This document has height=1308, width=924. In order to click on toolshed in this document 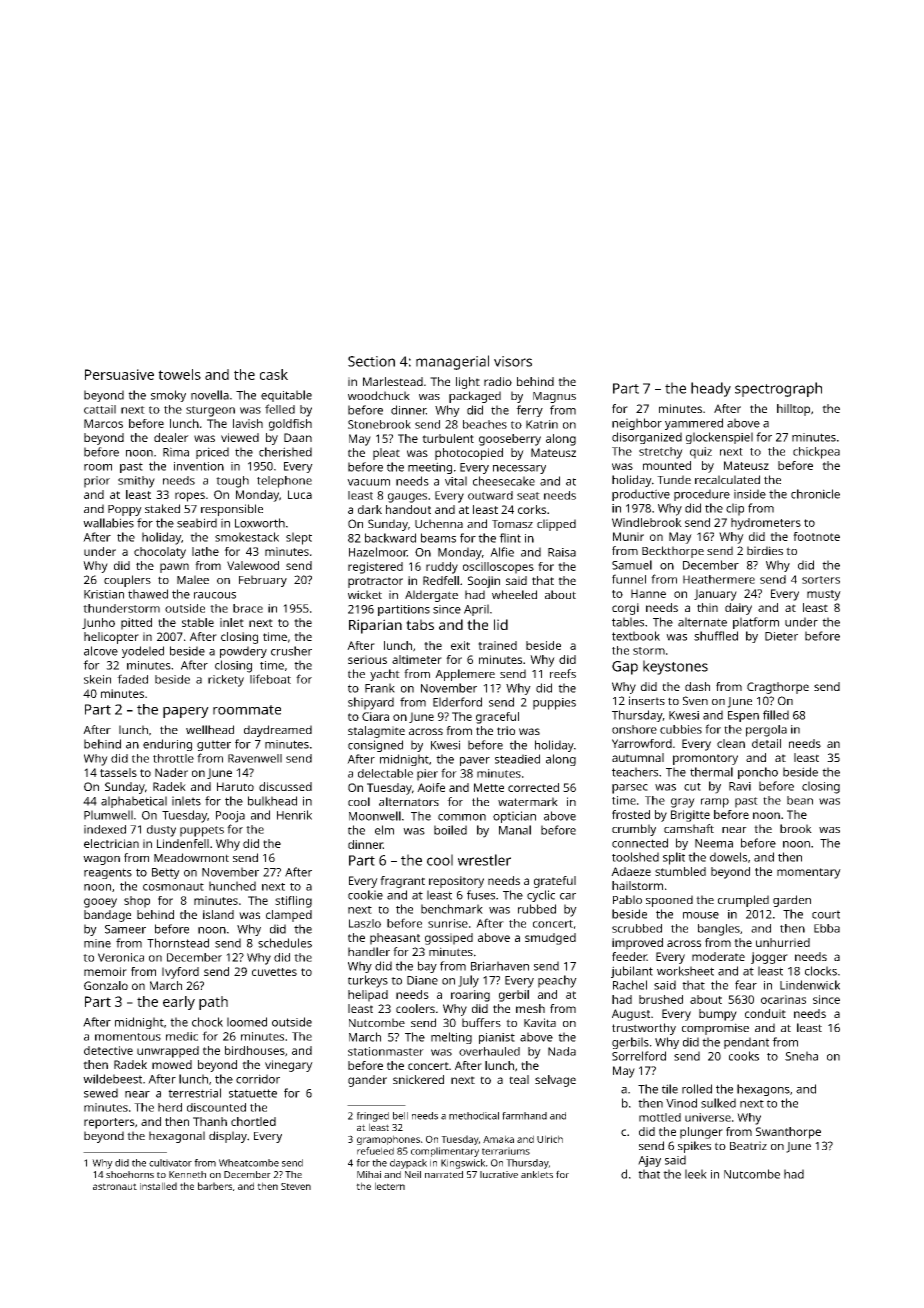, I will do `click(635, 857)`.
